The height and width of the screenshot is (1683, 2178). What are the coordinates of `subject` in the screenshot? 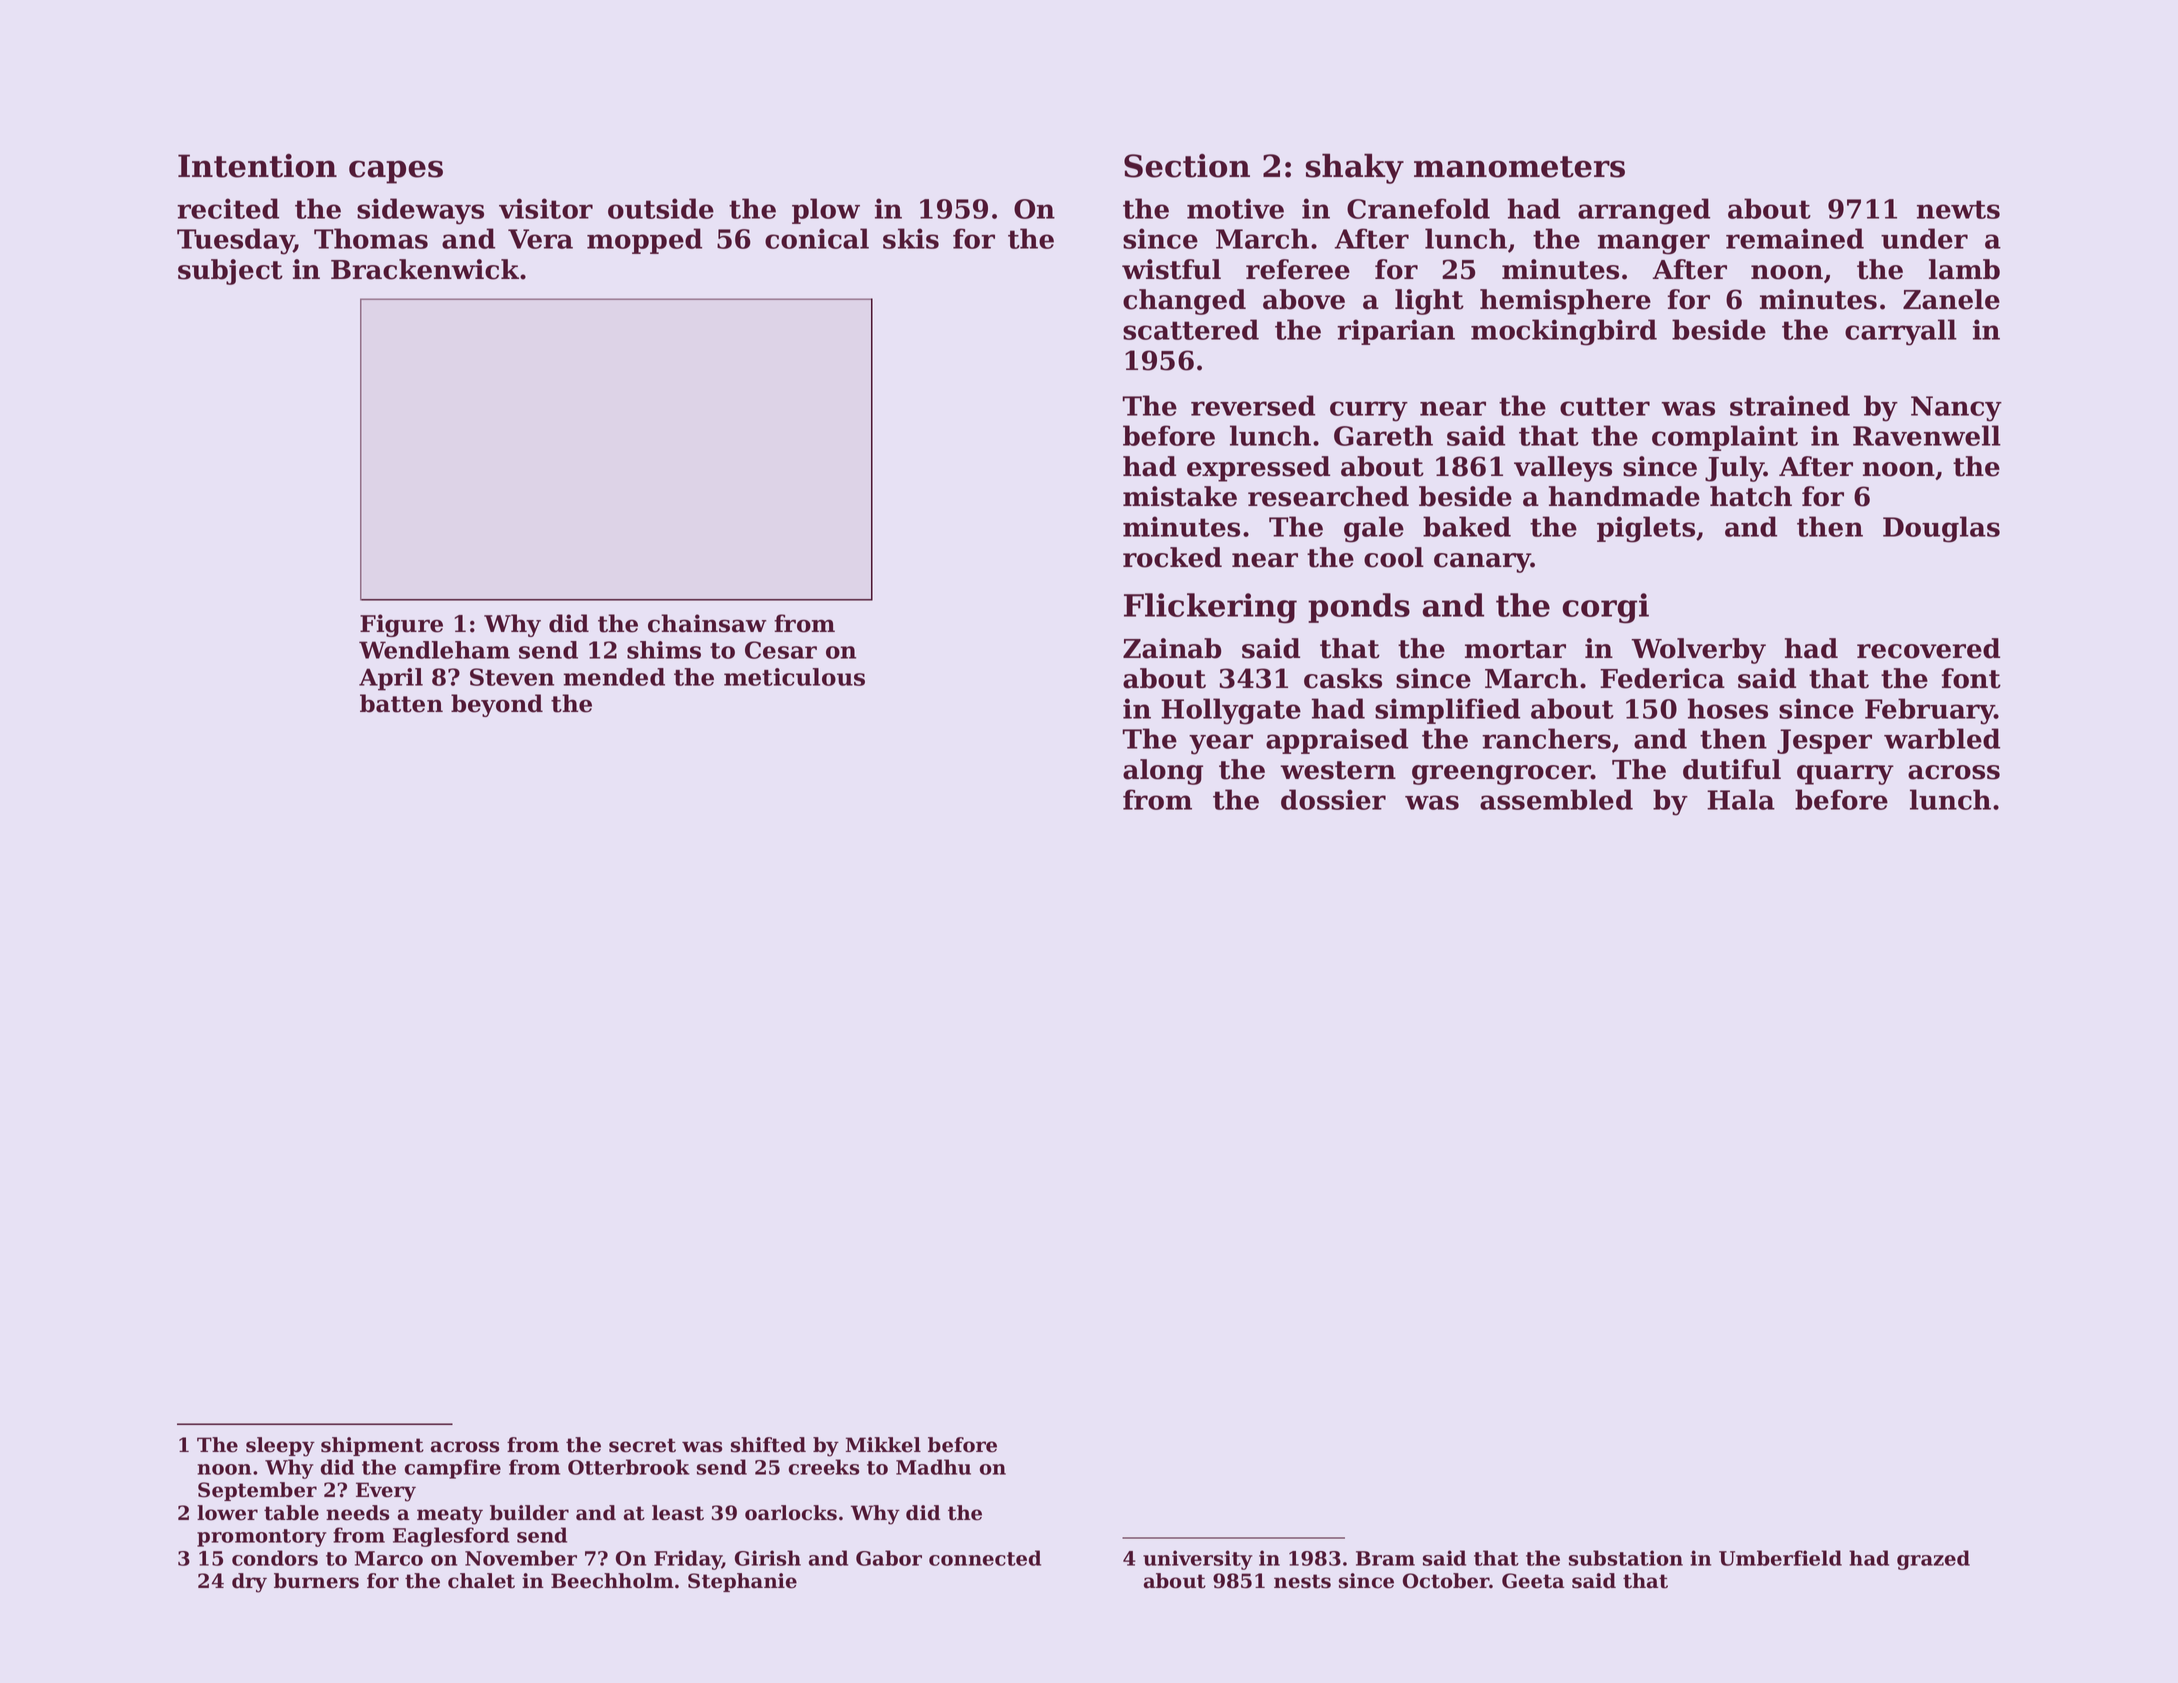 It's located at (230, 272).
